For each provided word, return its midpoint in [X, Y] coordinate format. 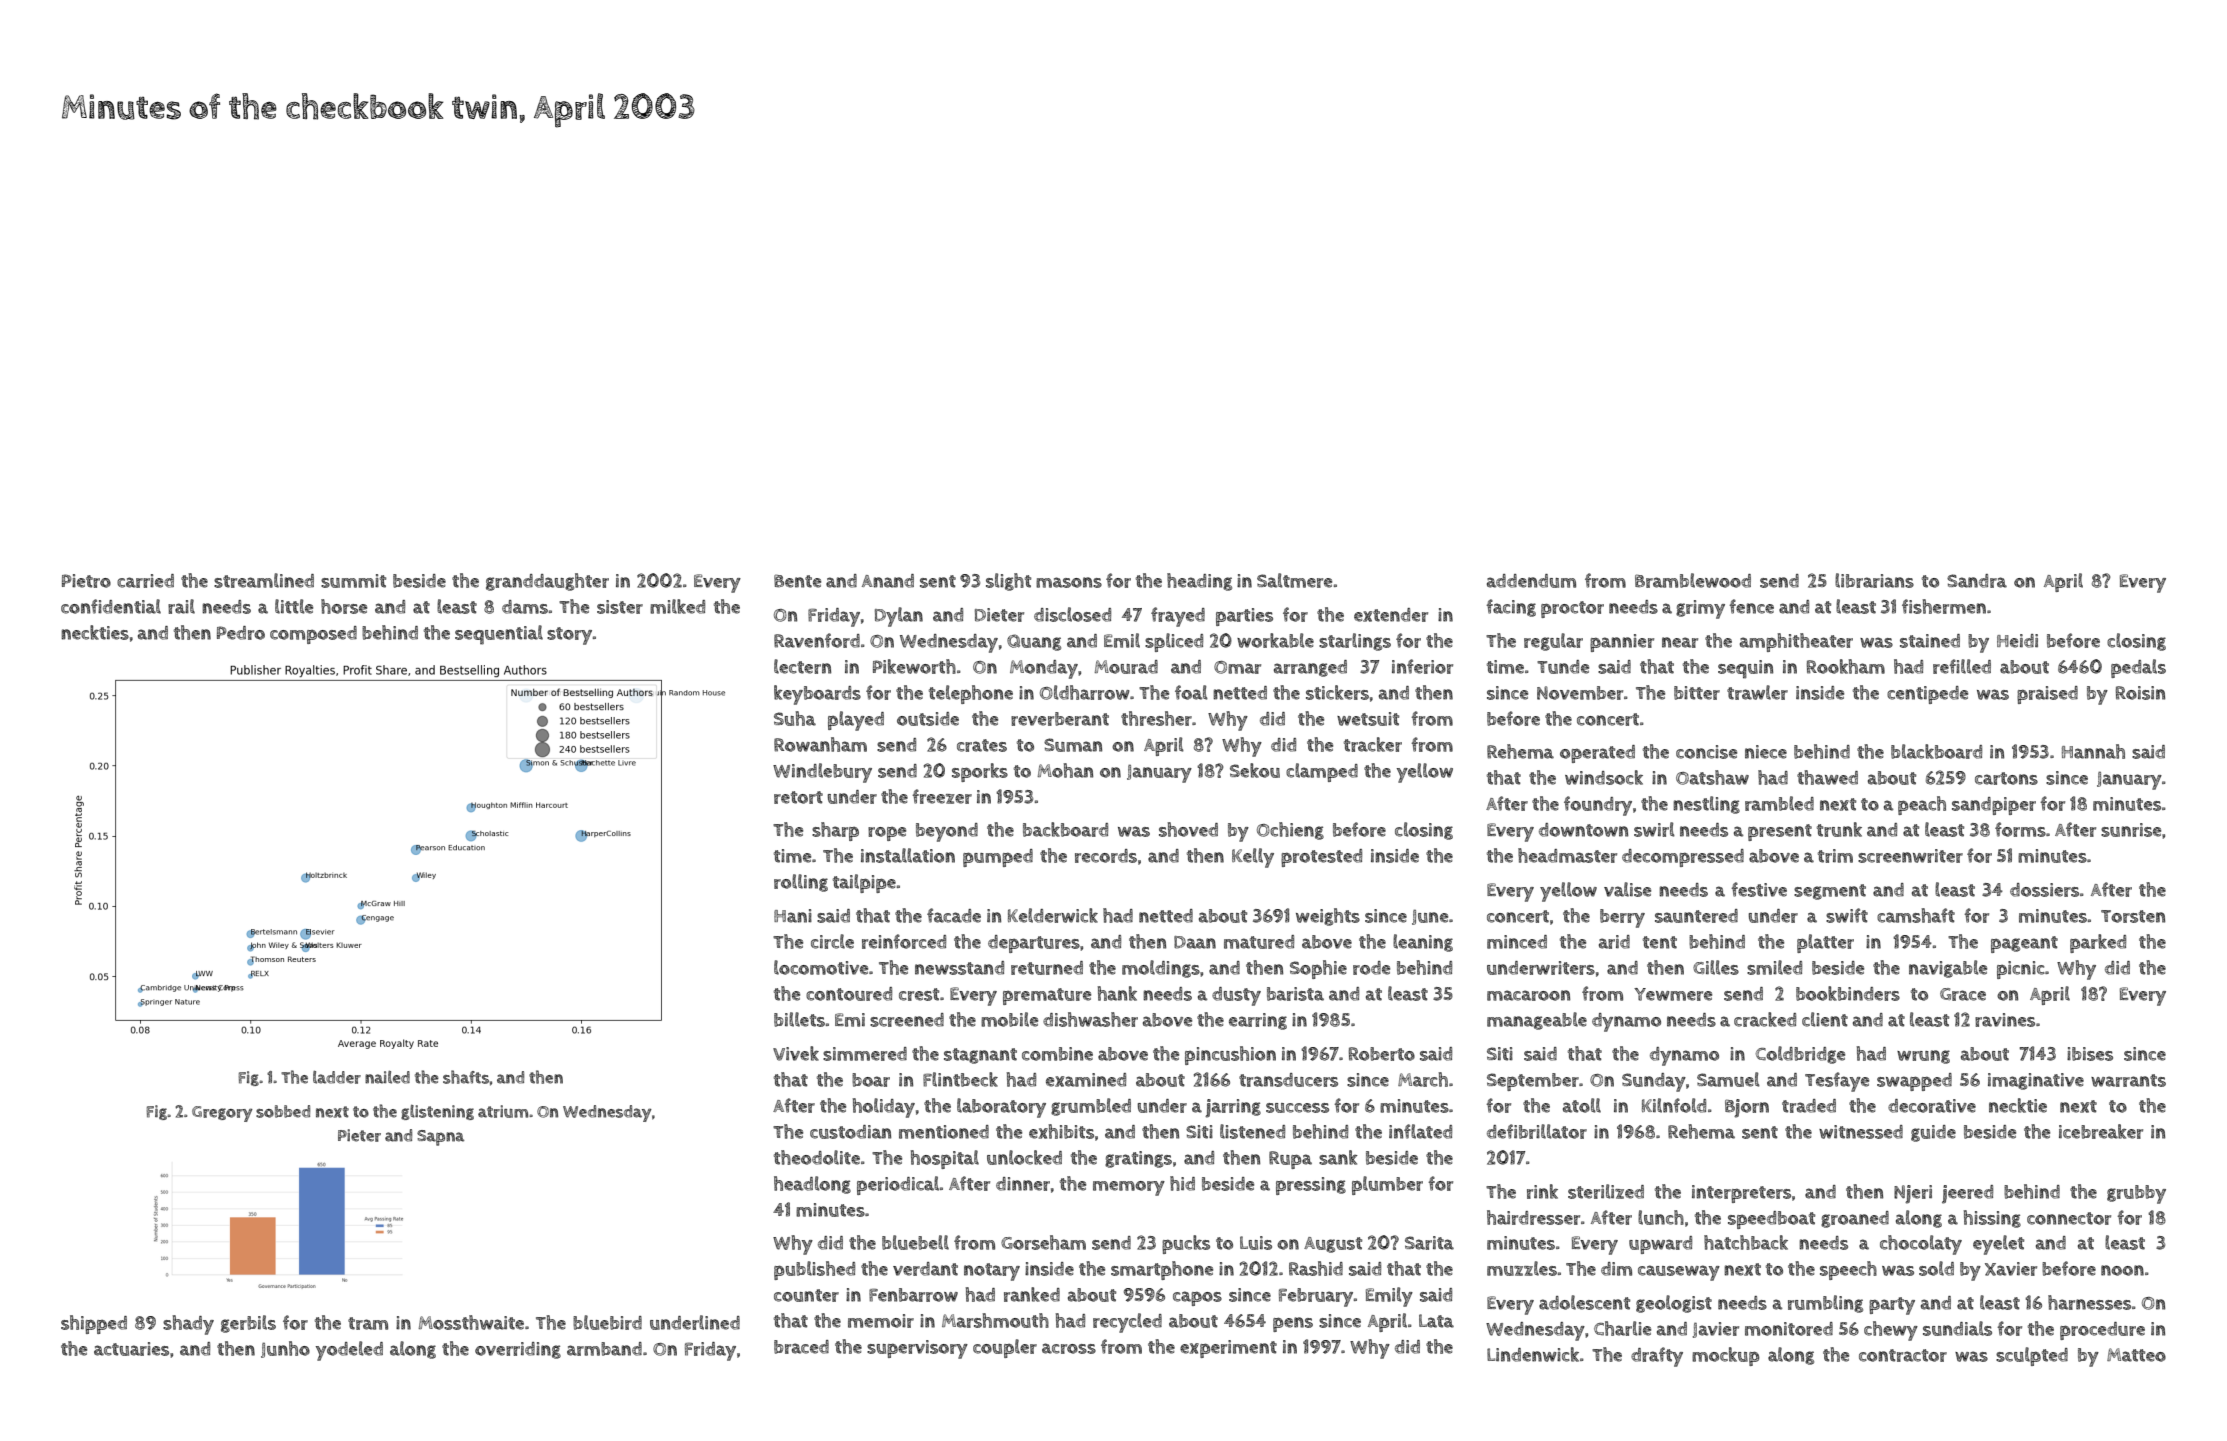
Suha [795, 718]
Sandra [1977, 581]
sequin [1745, 669]
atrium [503, 1111]
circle [832, 941]
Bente [797, 581]
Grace [1963, 994]
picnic [2021, 970]
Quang [1034, 642]
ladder [337, 1077]
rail [181, 606]
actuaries [131, 1349]
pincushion [1230, 1055]
